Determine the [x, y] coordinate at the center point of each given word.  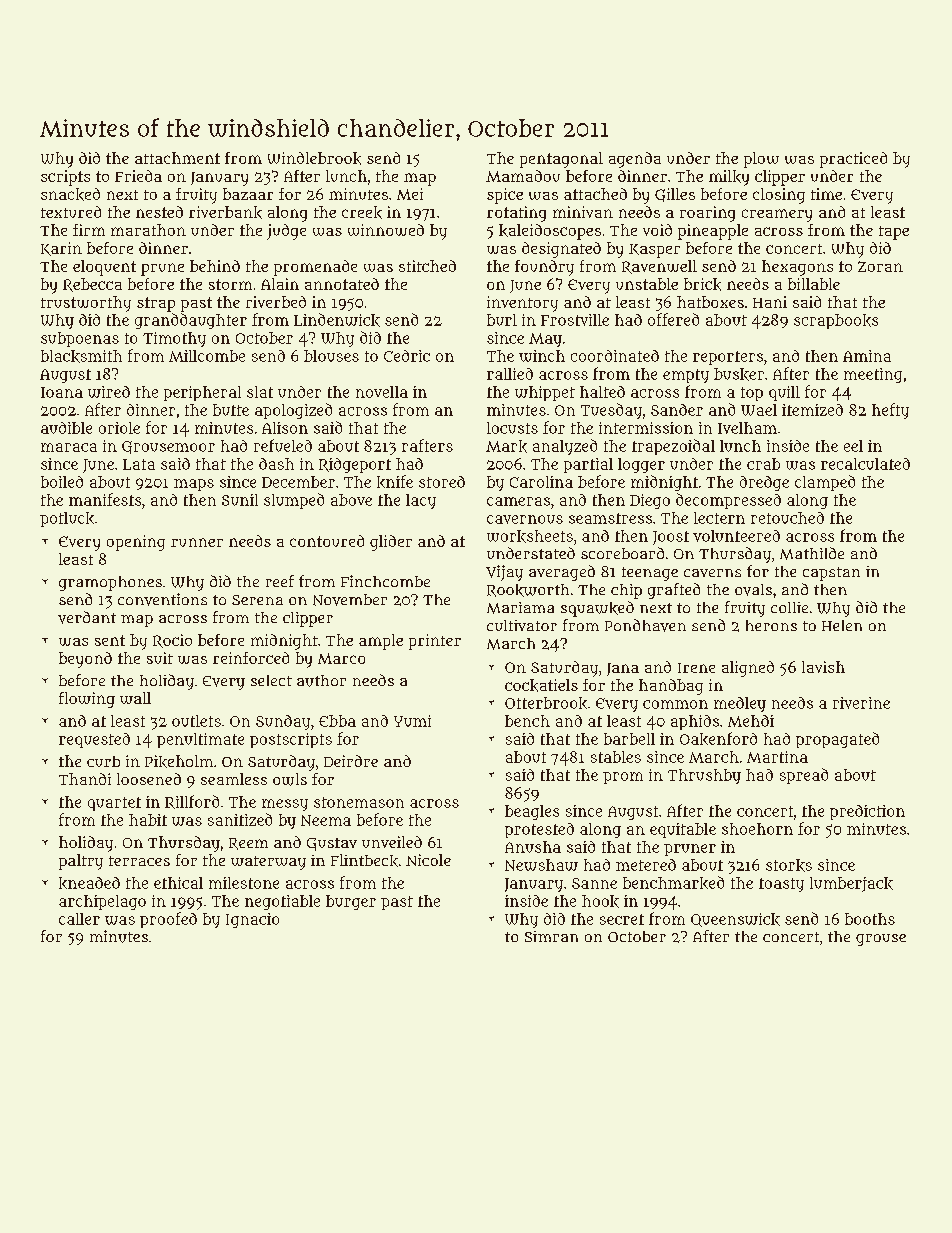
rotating [516, 214]
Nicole [428, 860]
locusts [512, 428]
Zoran [880, 266]
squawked [597, 609]
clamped [825, 483]
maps [194, 485]
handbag [671, 687]
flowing [87, 700]
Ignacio [252, 920]
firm [89, 230]
